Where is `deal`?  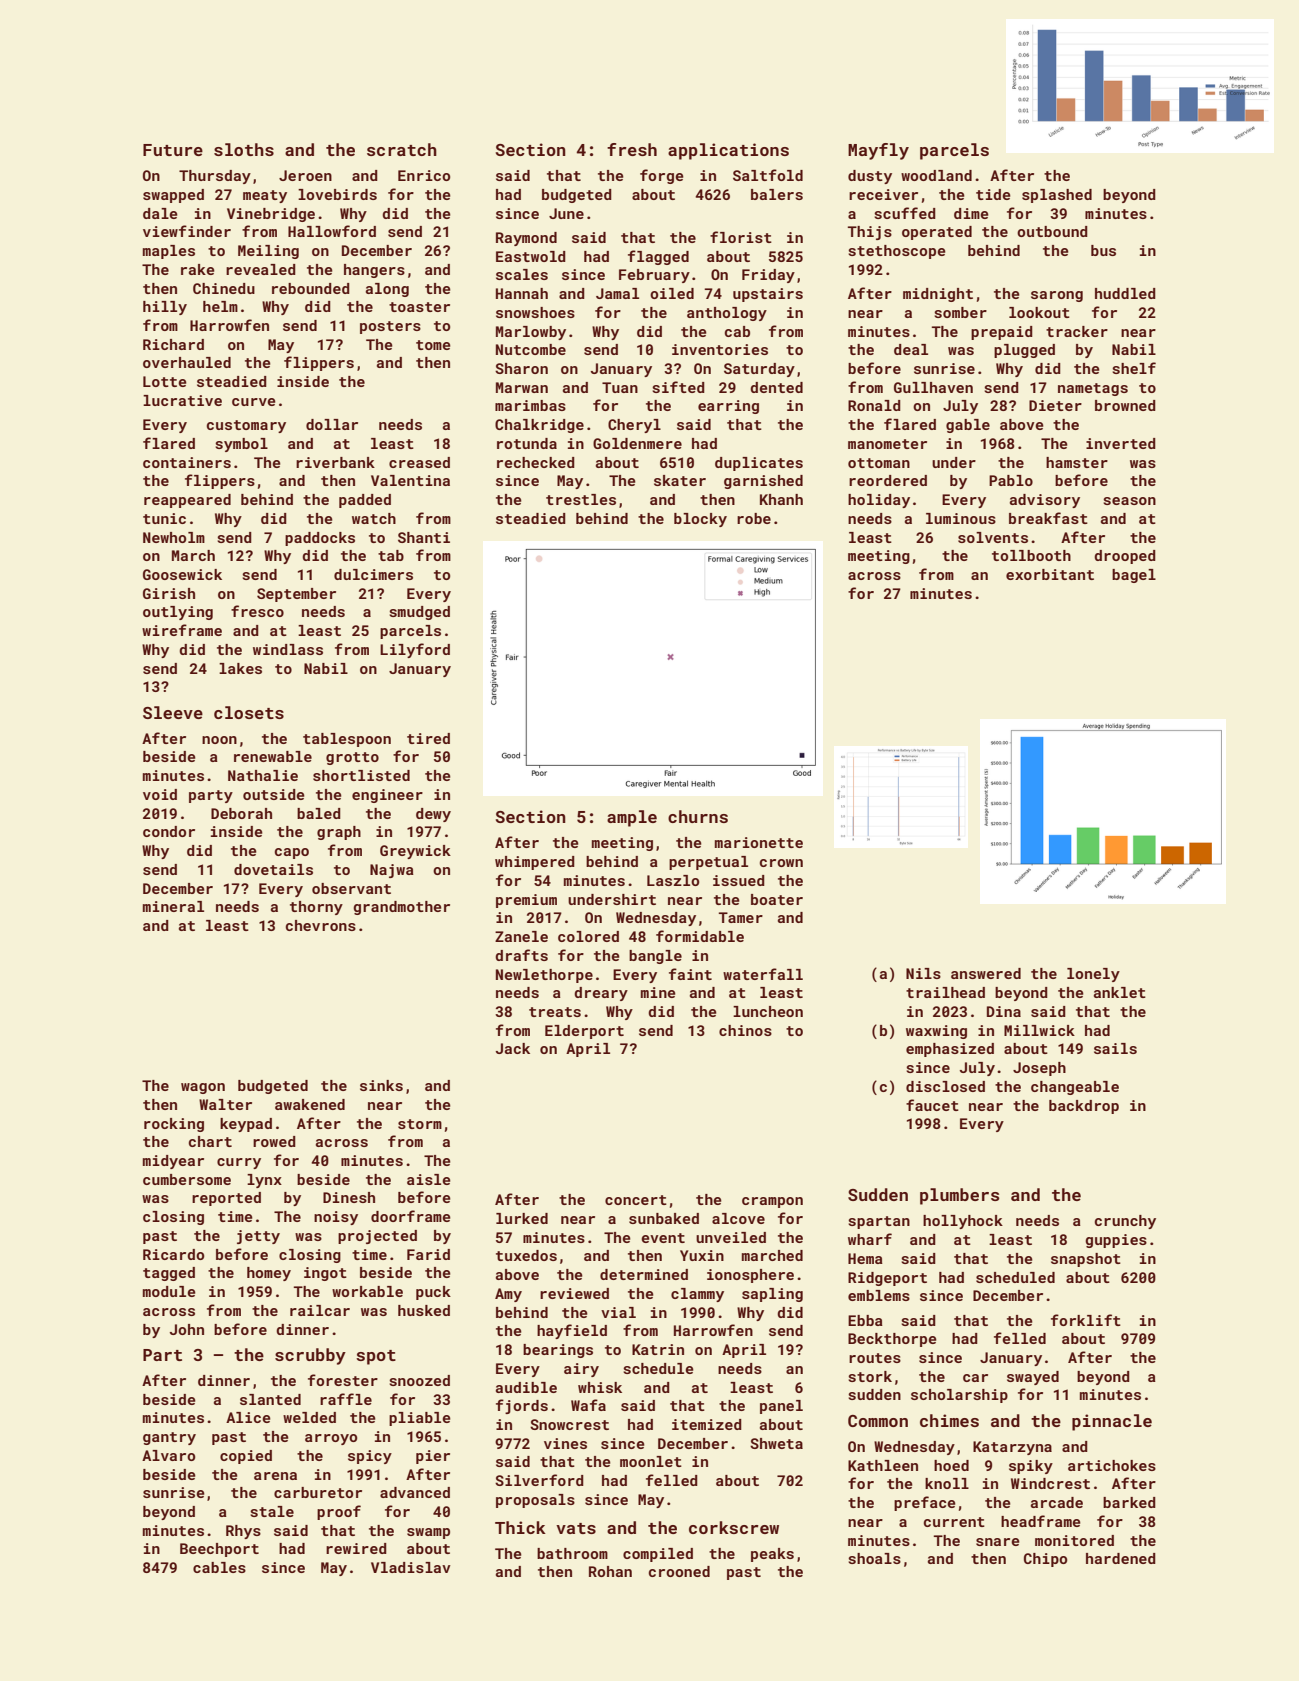 deal is located at coordinates (911, 349).
